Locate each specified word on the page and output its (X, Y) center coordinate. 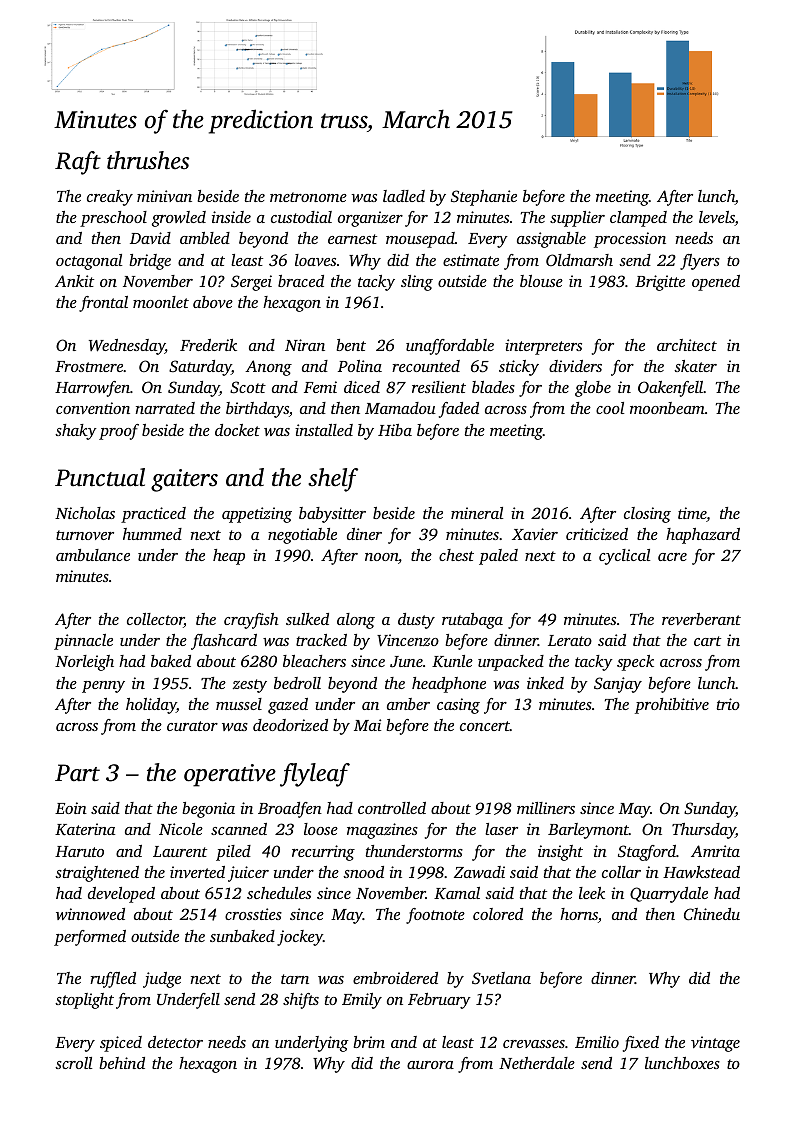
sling (417, 283)
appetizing (257, 515)
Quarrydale (669, 895)
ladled (404, 196)
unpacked (511, 663)
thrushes (148, 160)
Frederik (208, 345)
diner (364, 534)
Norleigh (84, 663)
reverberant (701, 619)
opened (716, 283)
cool (610, 408)
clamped (638, 219)
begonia (208, 810)
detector (175, 1042)
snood (363, 872)
